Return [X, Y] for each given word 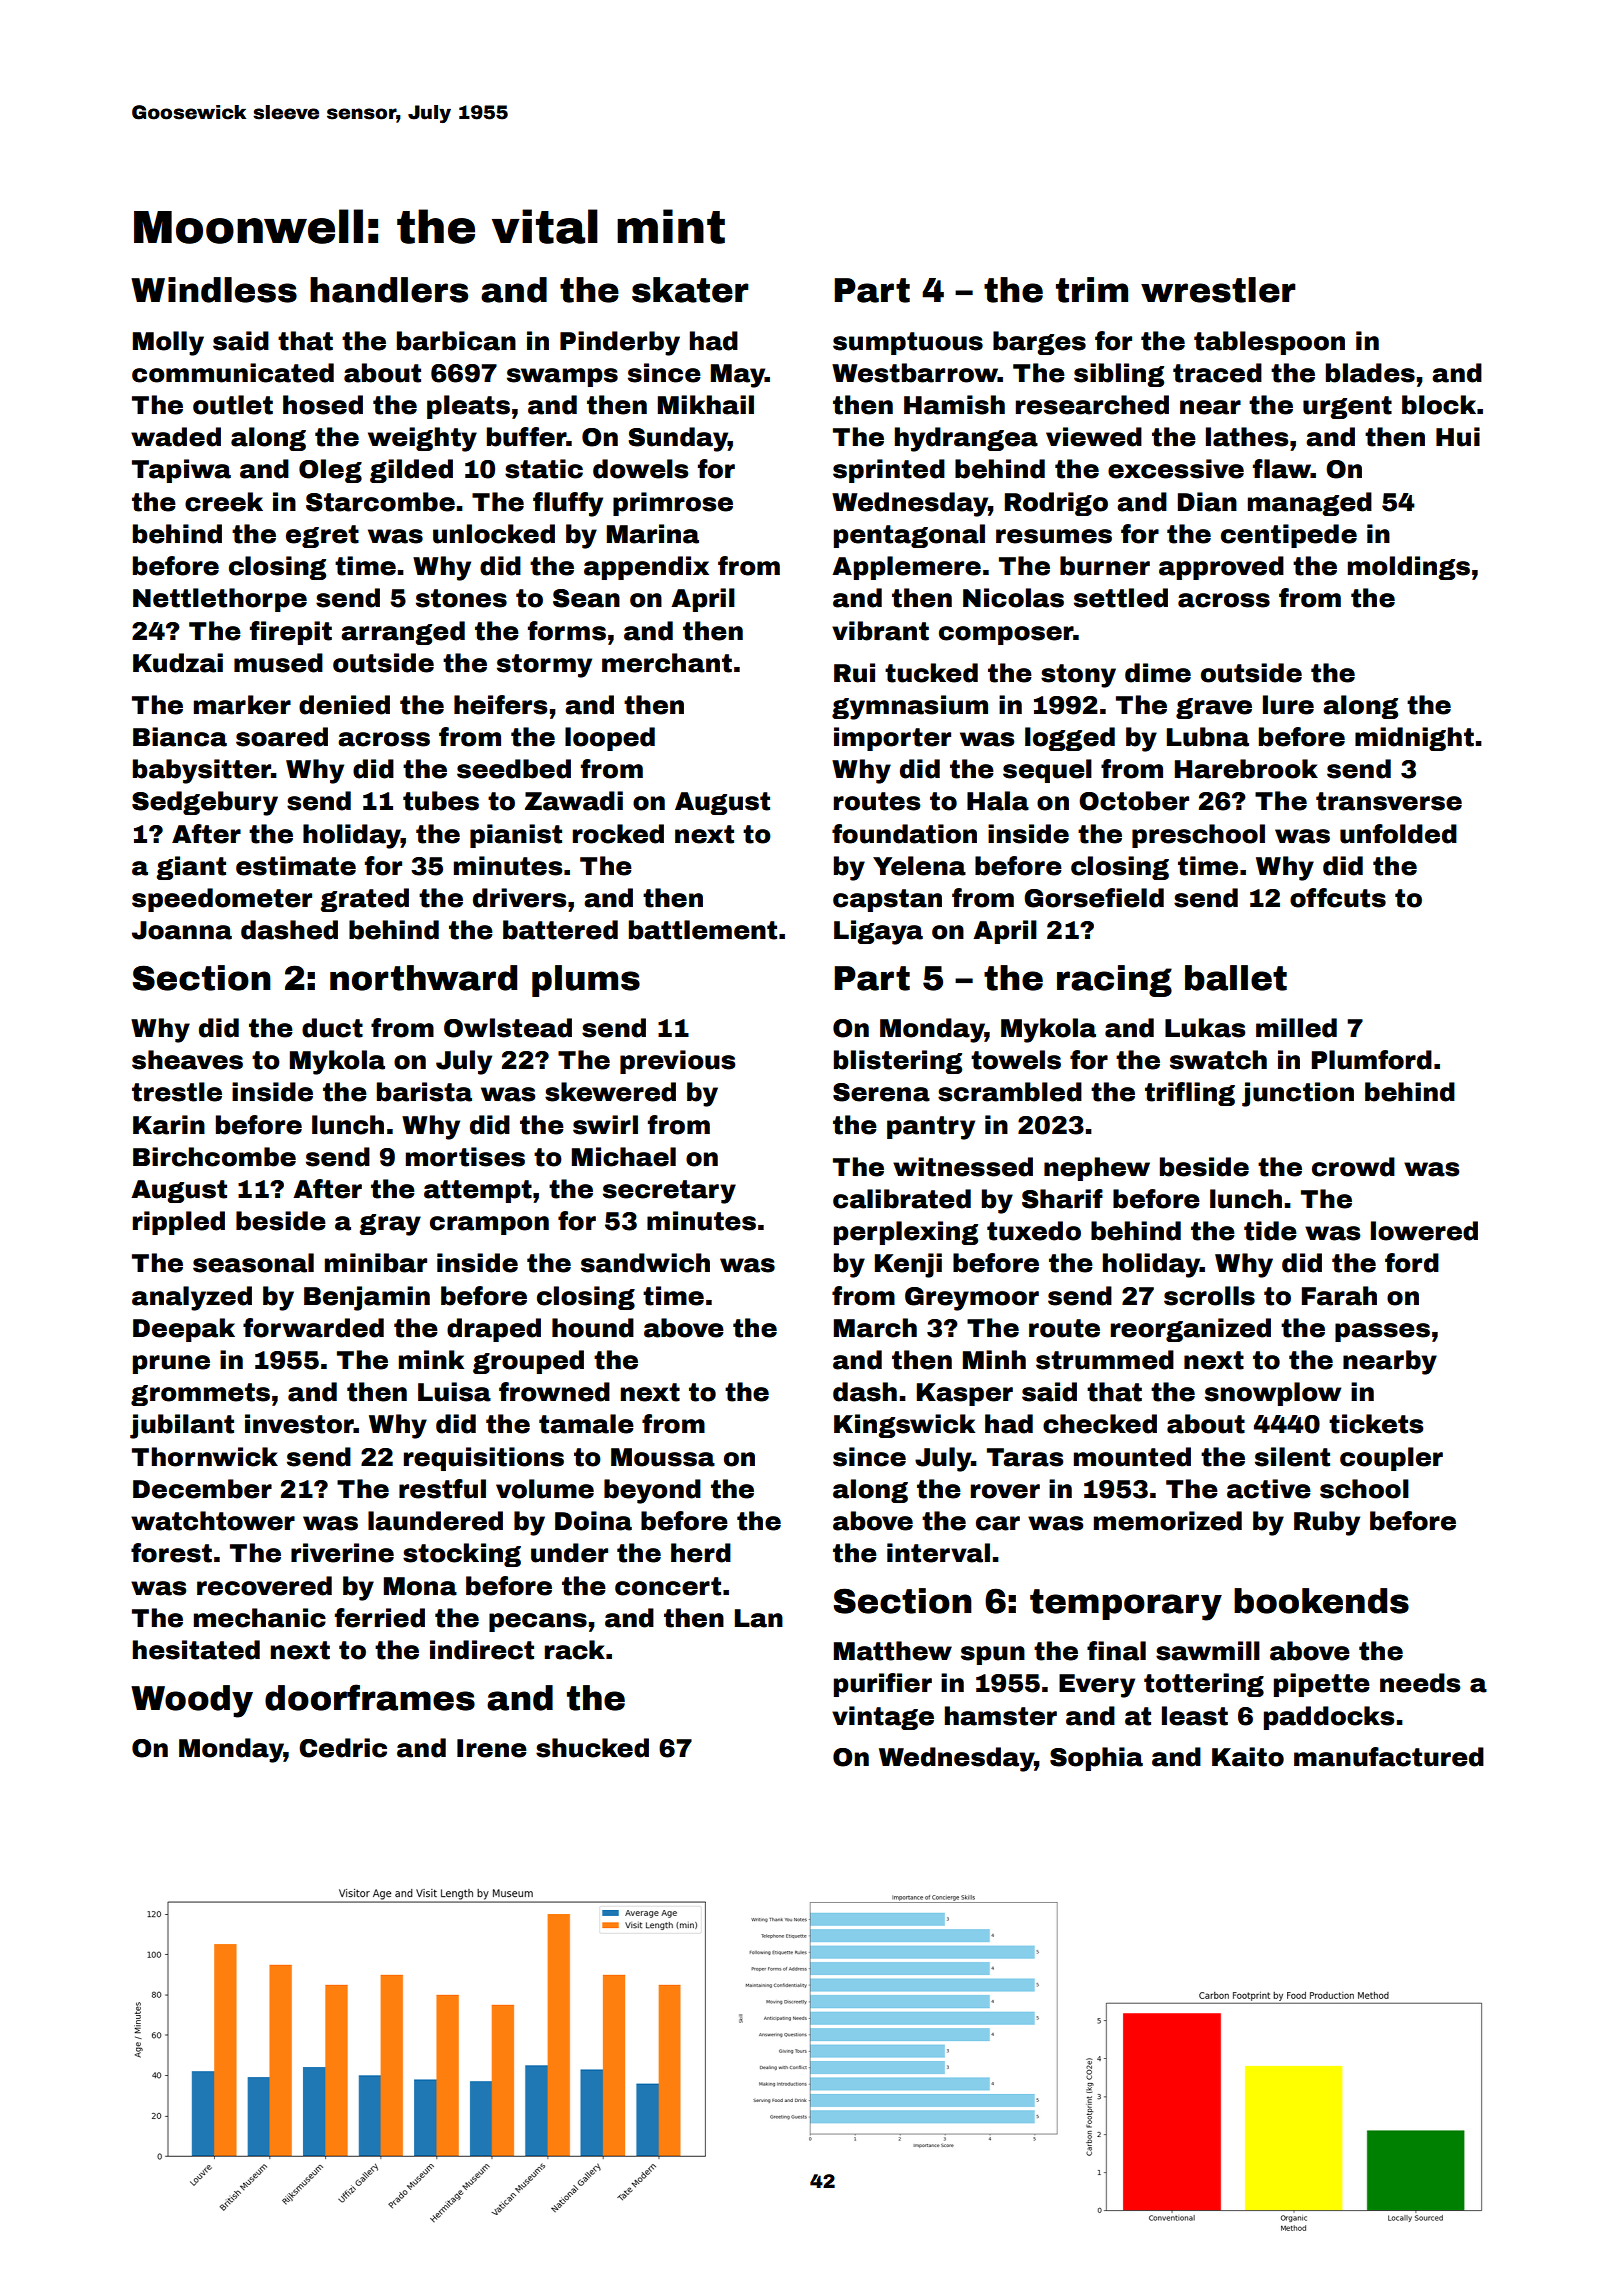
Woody [192, 1701]
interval [938, 1553]
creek [224, 502]
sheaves [187, 1060]
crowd [1353, 1167]
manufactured [1389, 1757]
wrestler [1218, 290]
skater [690, 290]
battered [560, 930]
